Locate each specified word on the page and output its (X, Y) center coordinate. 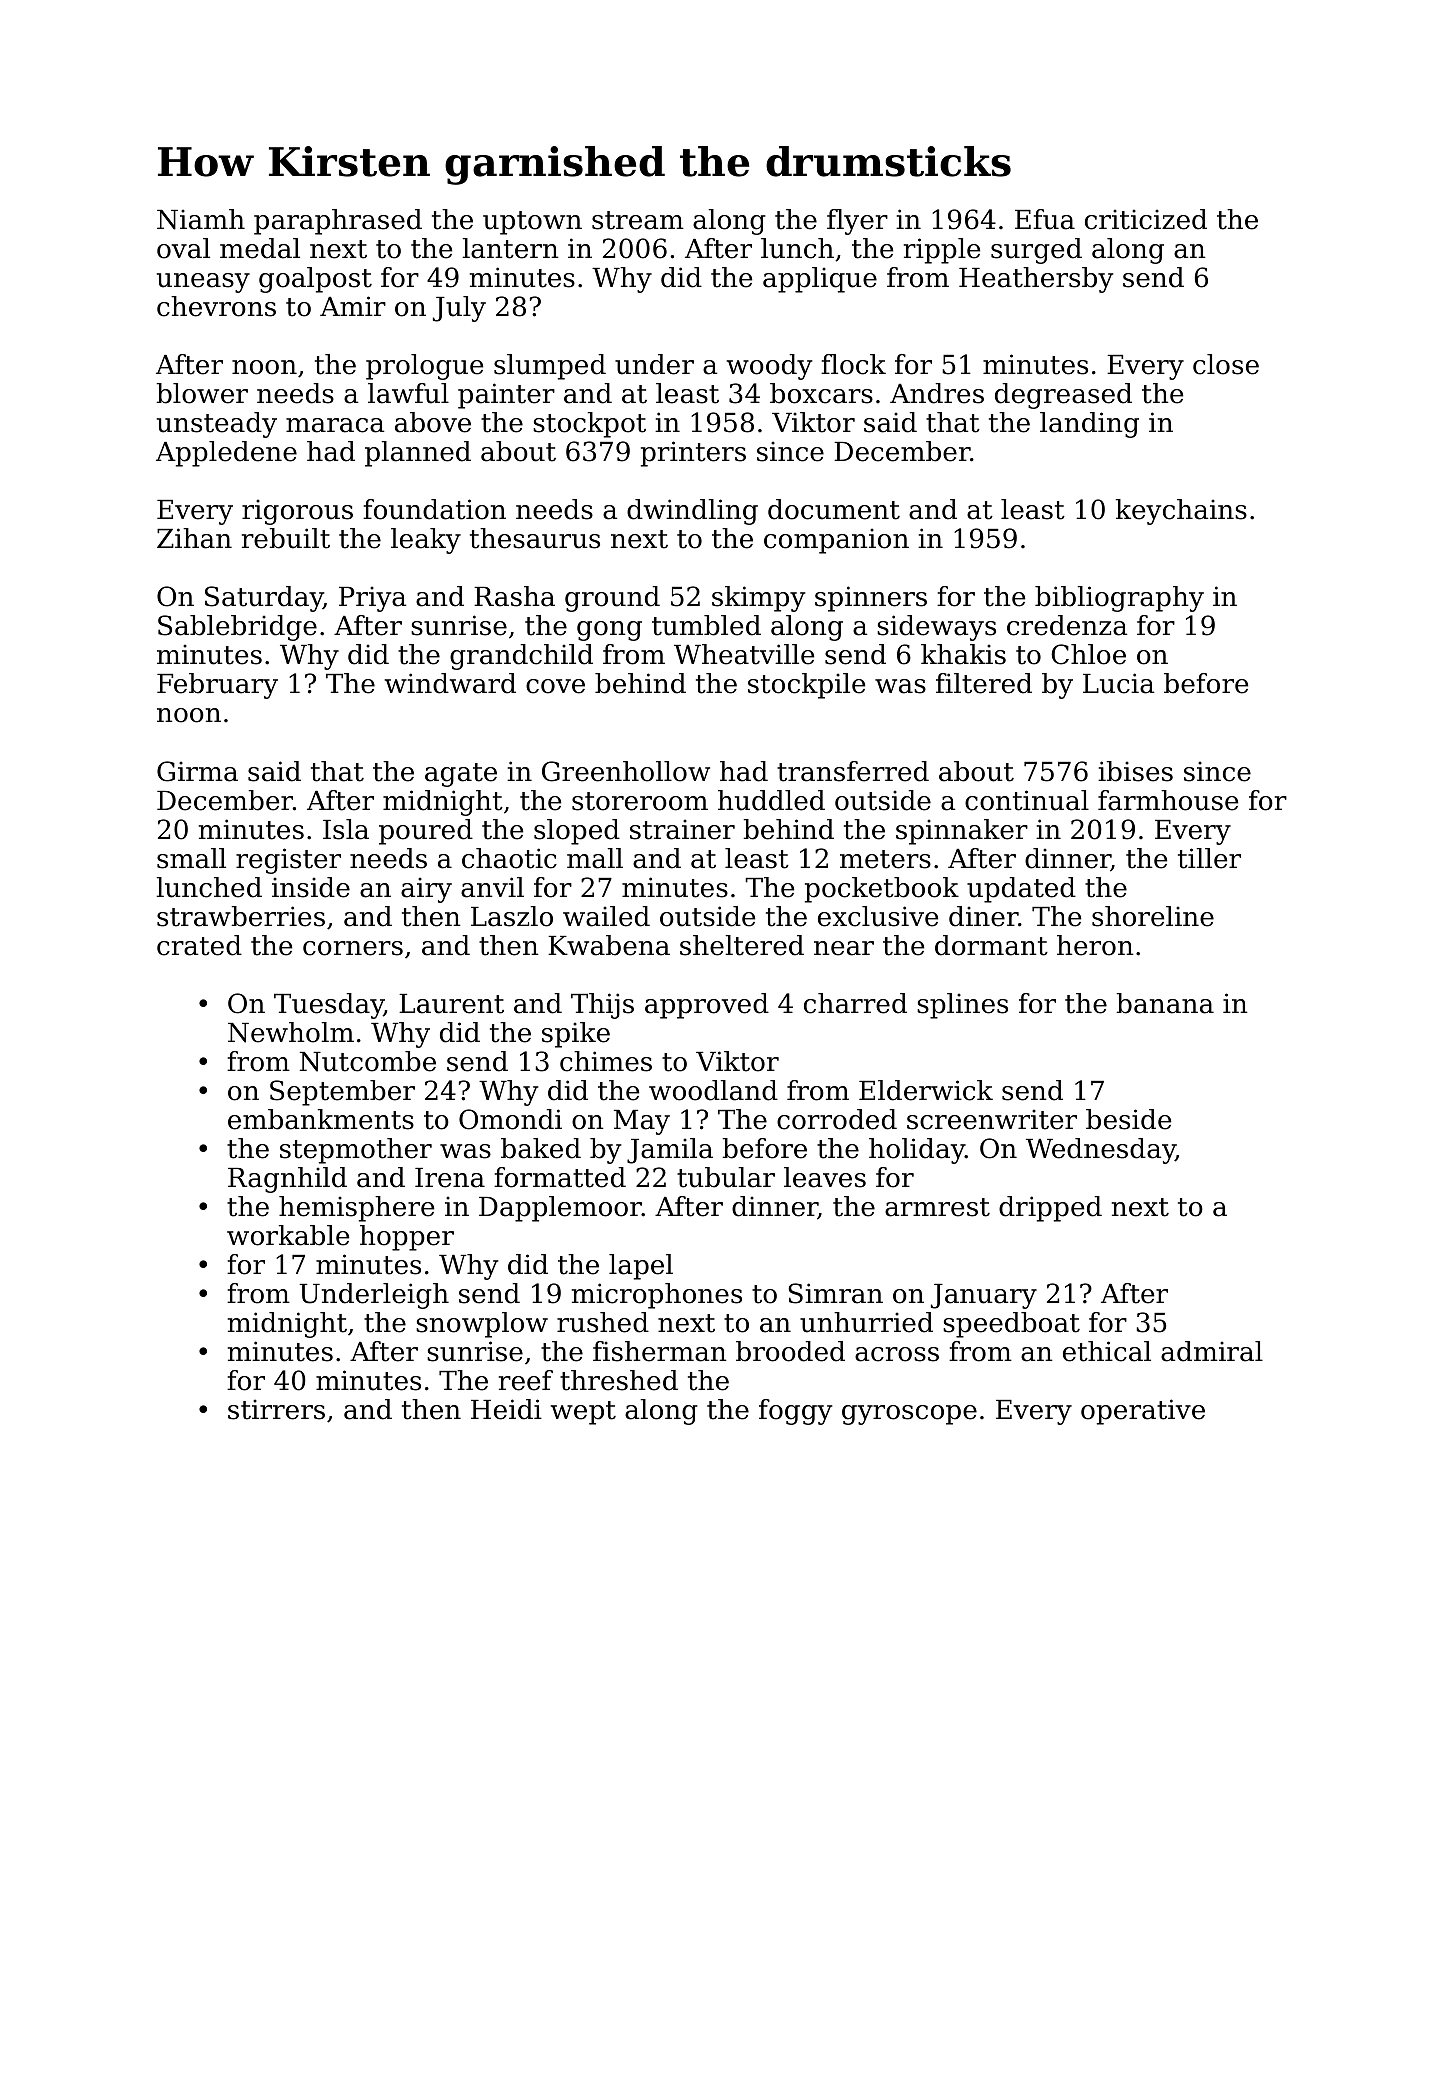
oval (183, 248)
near (844, 948)
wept (583, 1413)
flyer (857, 222)
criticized (1146, 219)
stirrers (276, 1409)
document (834, 509)
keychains (1181, 512)
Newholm (291, 1032)
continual (1027, 800)
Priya (372, 599)
